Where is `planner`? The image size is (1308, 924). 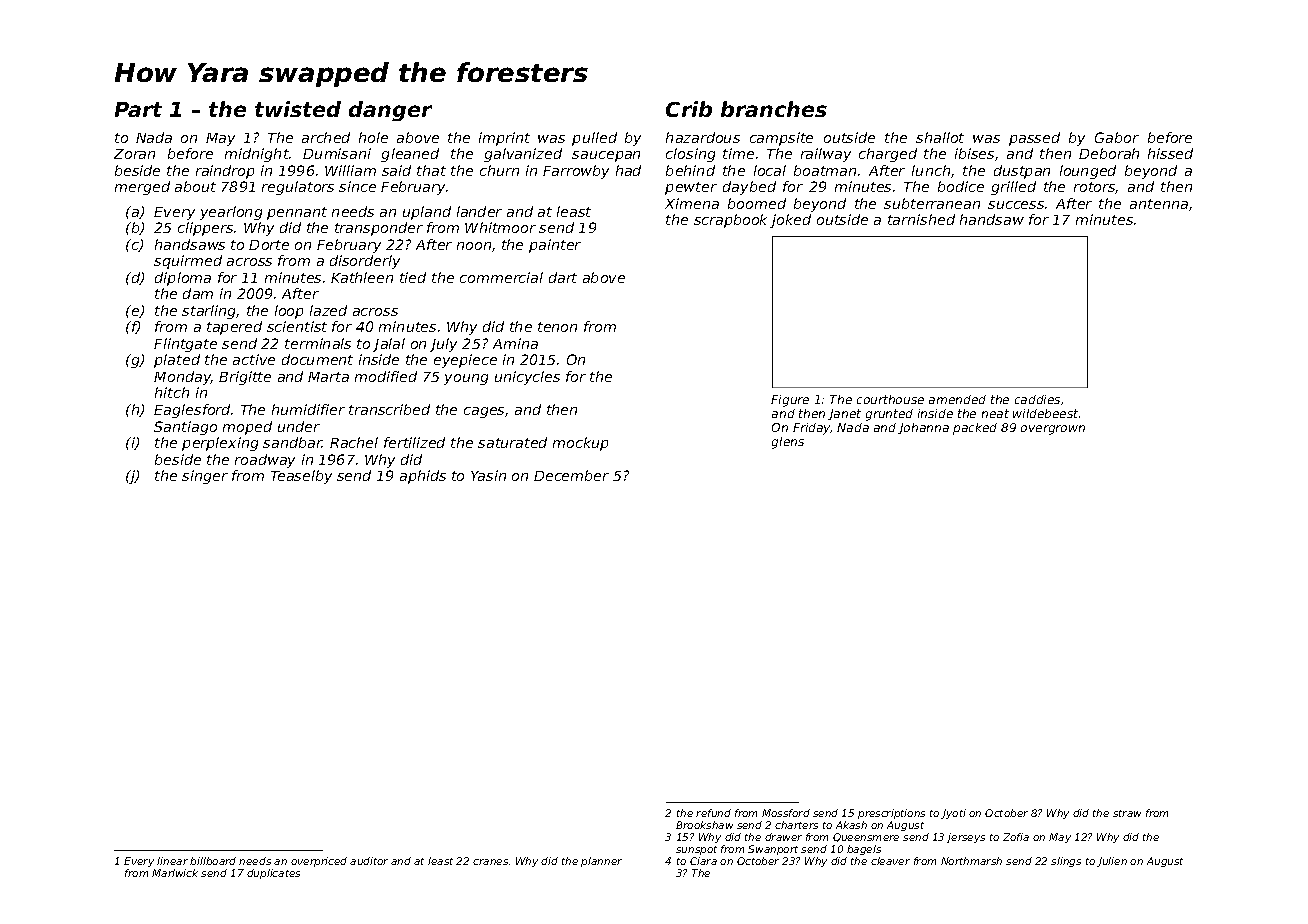
planner is located at coordinates (601, 862).
